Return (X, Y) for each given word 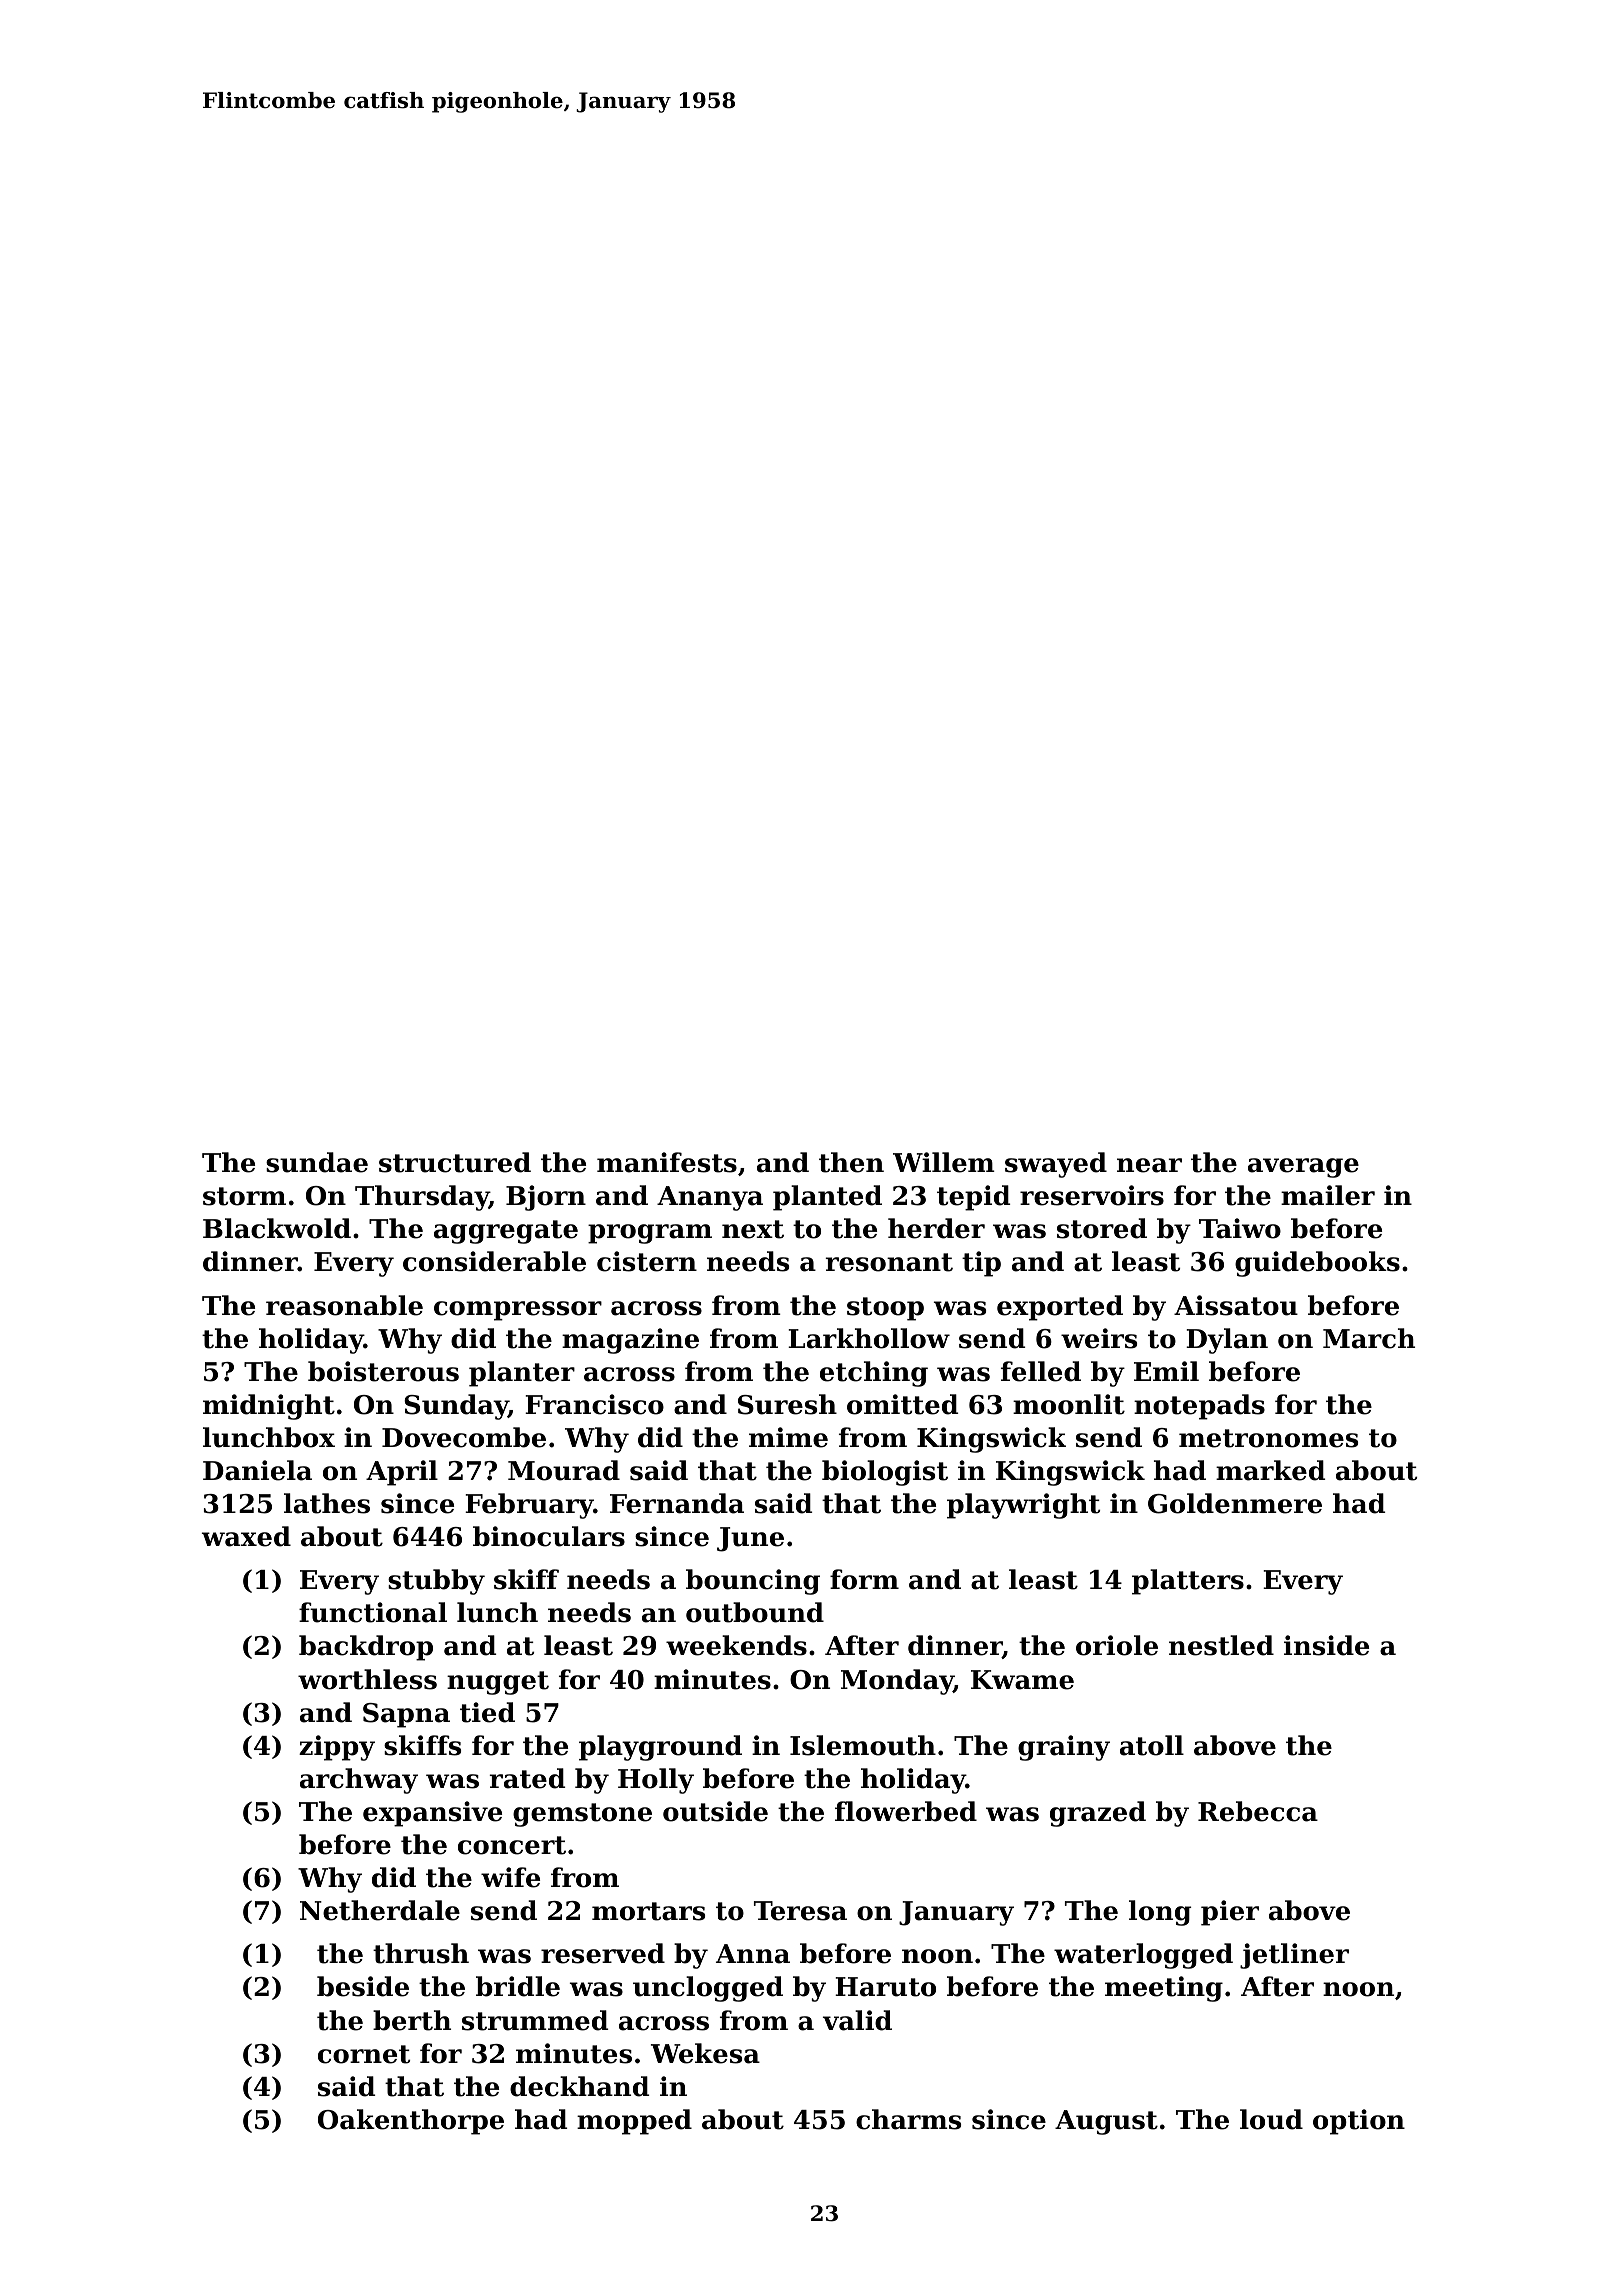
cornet (364, 2054)
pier (1230, 1913)
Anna (753, 1954)
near (1149, 1165)
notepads (1199, 1407)
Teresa (800, 1911)
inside (1326, 1645)
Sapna (406, 1715)
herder (936, 1228)
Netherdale (380, 1910)
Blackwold (277, 1228)
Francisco (594, 1404)
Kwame (1022, 1680)
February (529, 1506)
